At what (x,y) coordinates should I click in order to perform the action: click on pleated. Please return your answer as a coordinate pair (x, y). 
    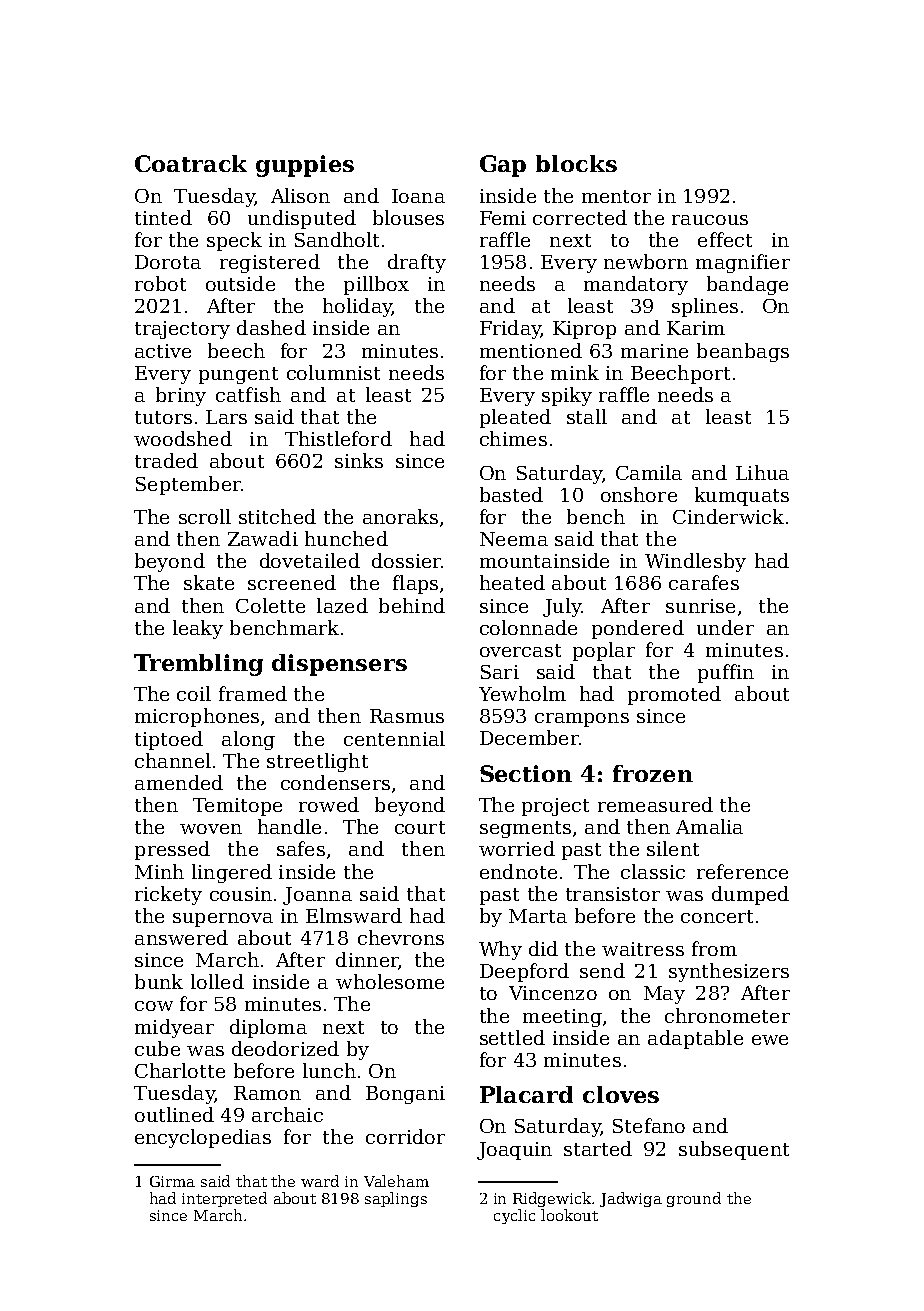
    Looking at the image, I should click on (515, 418).
